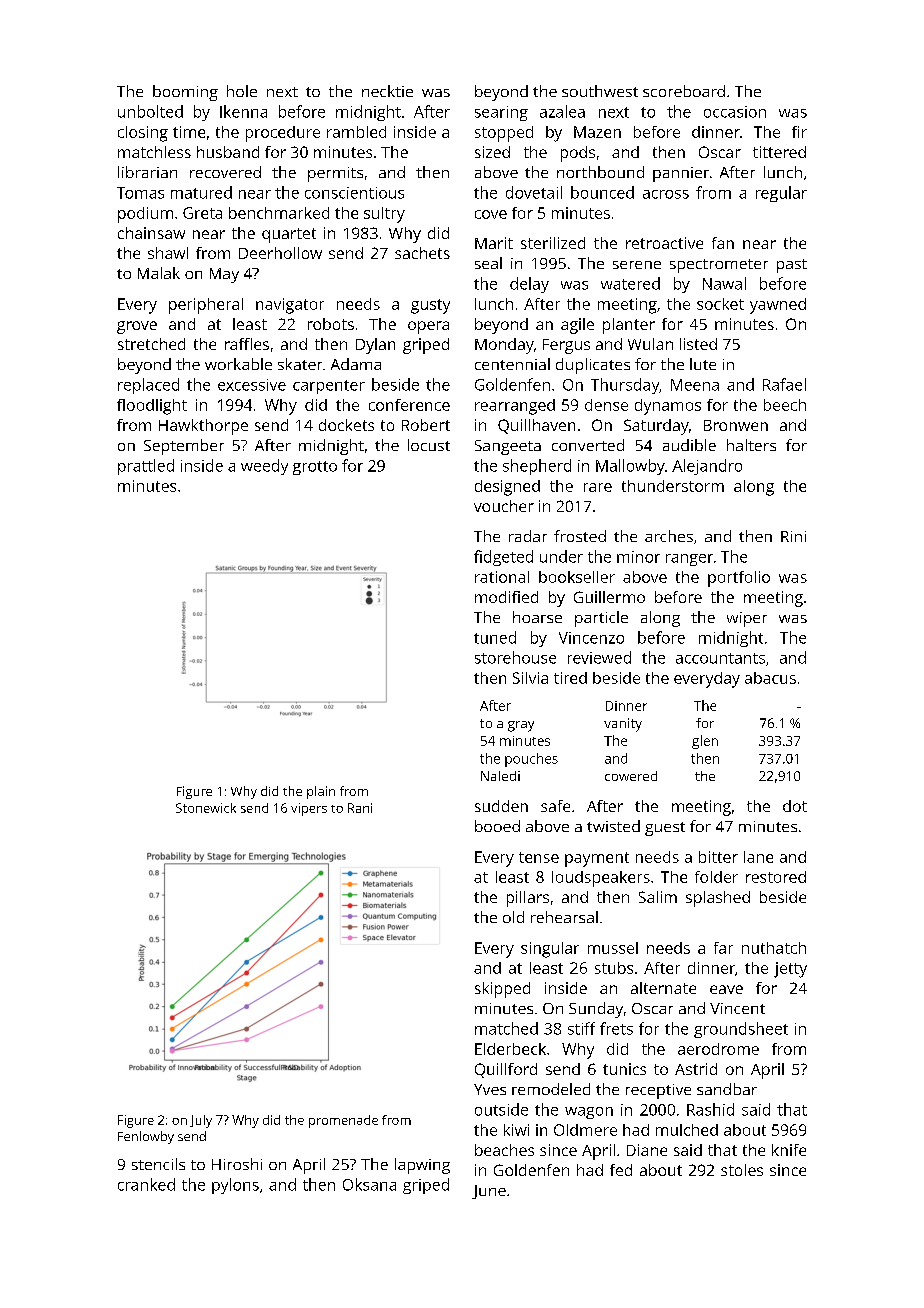  What do you see at coordinates (279, 213) in the screenshot?
I see `benchmarked` at bounding box center [279, 213].
